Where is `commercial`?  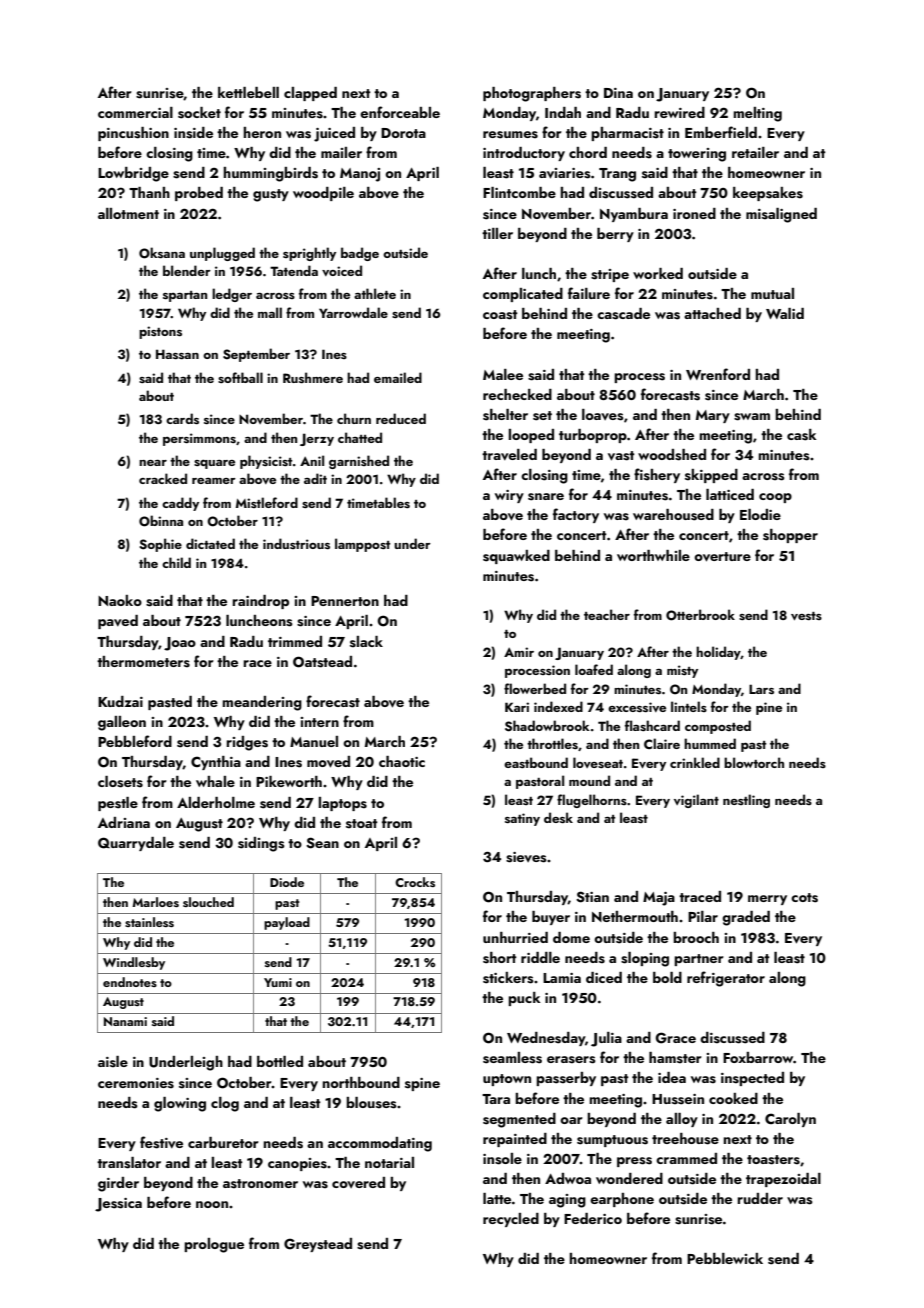 commercial is located at coordinates (135, 112).
